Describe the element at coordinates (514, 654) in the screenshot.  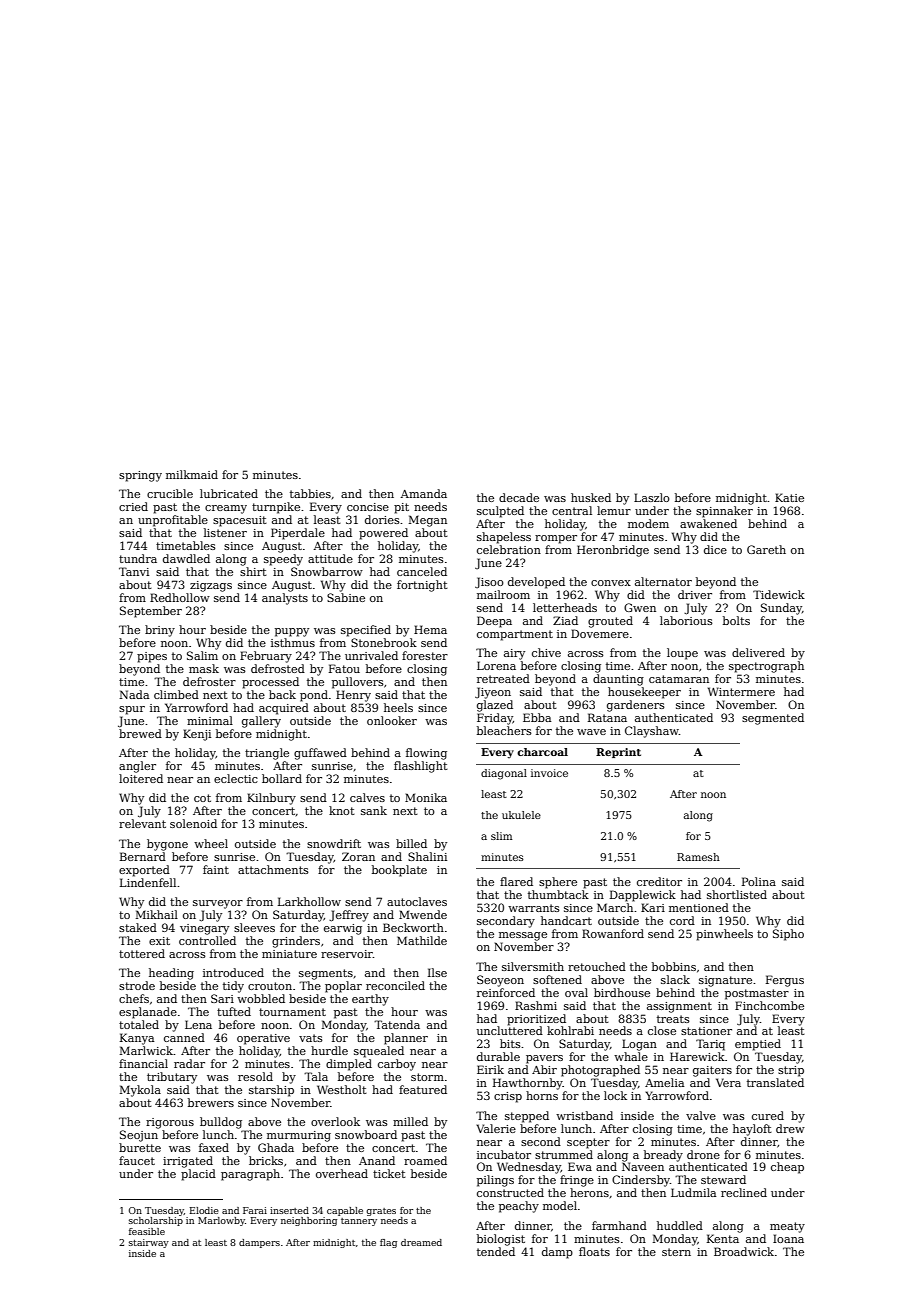
I see `airy` at that location.
